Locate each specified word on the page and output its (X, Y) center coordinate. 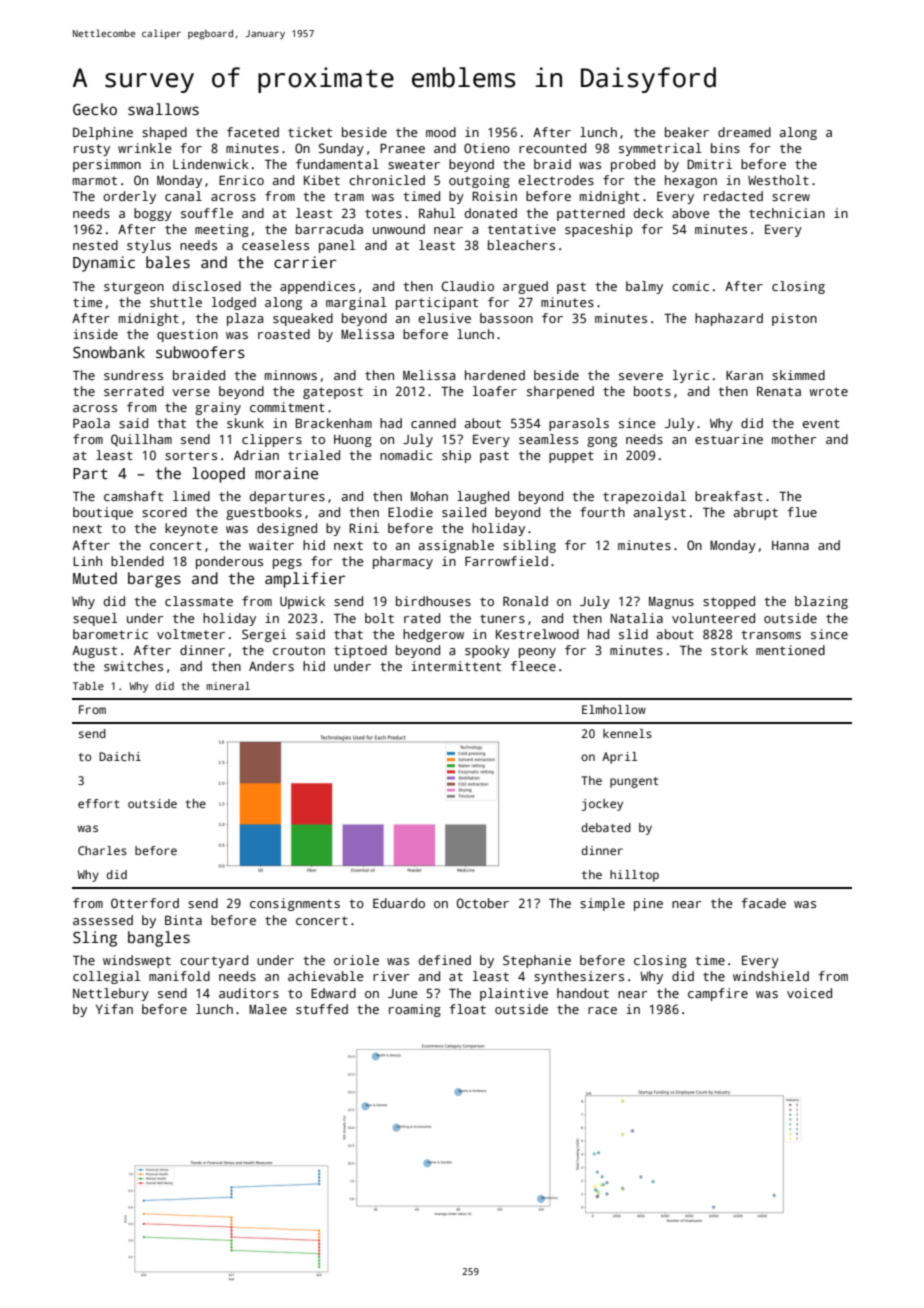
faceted (253, 132)
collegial (107, 977)
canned (433, 423)
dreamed (744, 132)
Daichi (120, 756)
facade (763, 903)
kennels (627, 733)
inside (95, 334)
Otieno (487, 148)
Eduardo (399, 903)
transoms (771, 634)
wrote (828, 391)
